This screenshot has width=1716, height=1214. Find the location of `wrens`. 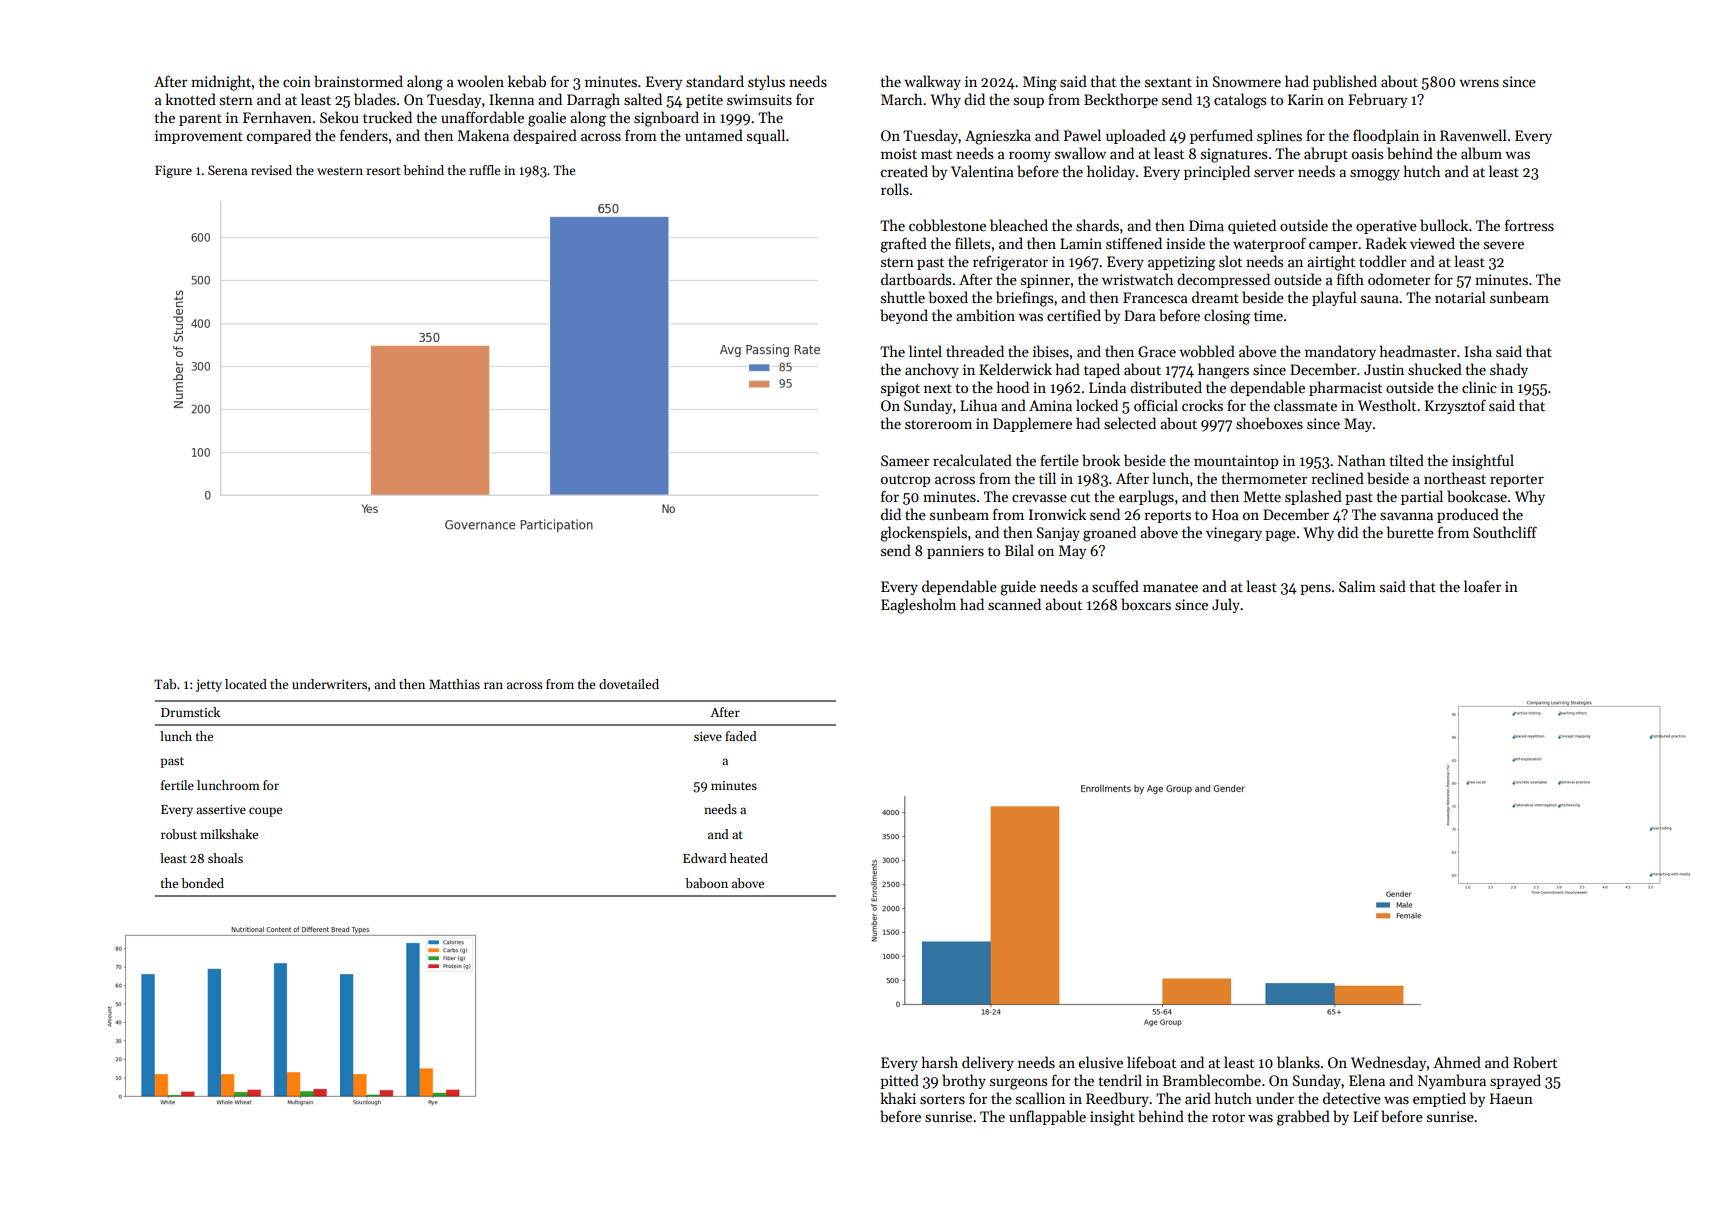

wrens is located at coordinates (1479, 83).
